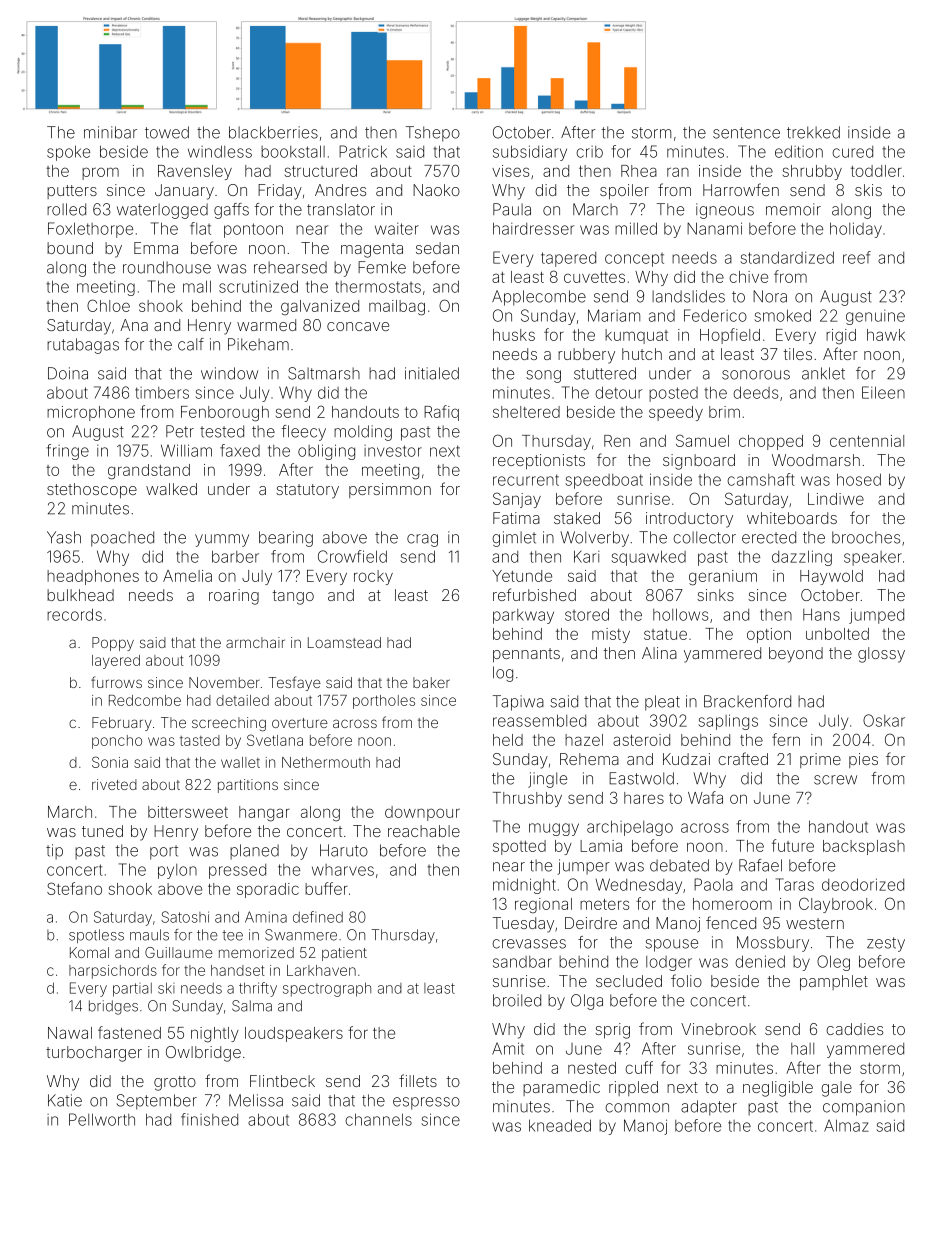 The width and height of the page is (952, 1233). Describe the element at coordinates (426, 1103) in the page. I see `espresso` at that location.
